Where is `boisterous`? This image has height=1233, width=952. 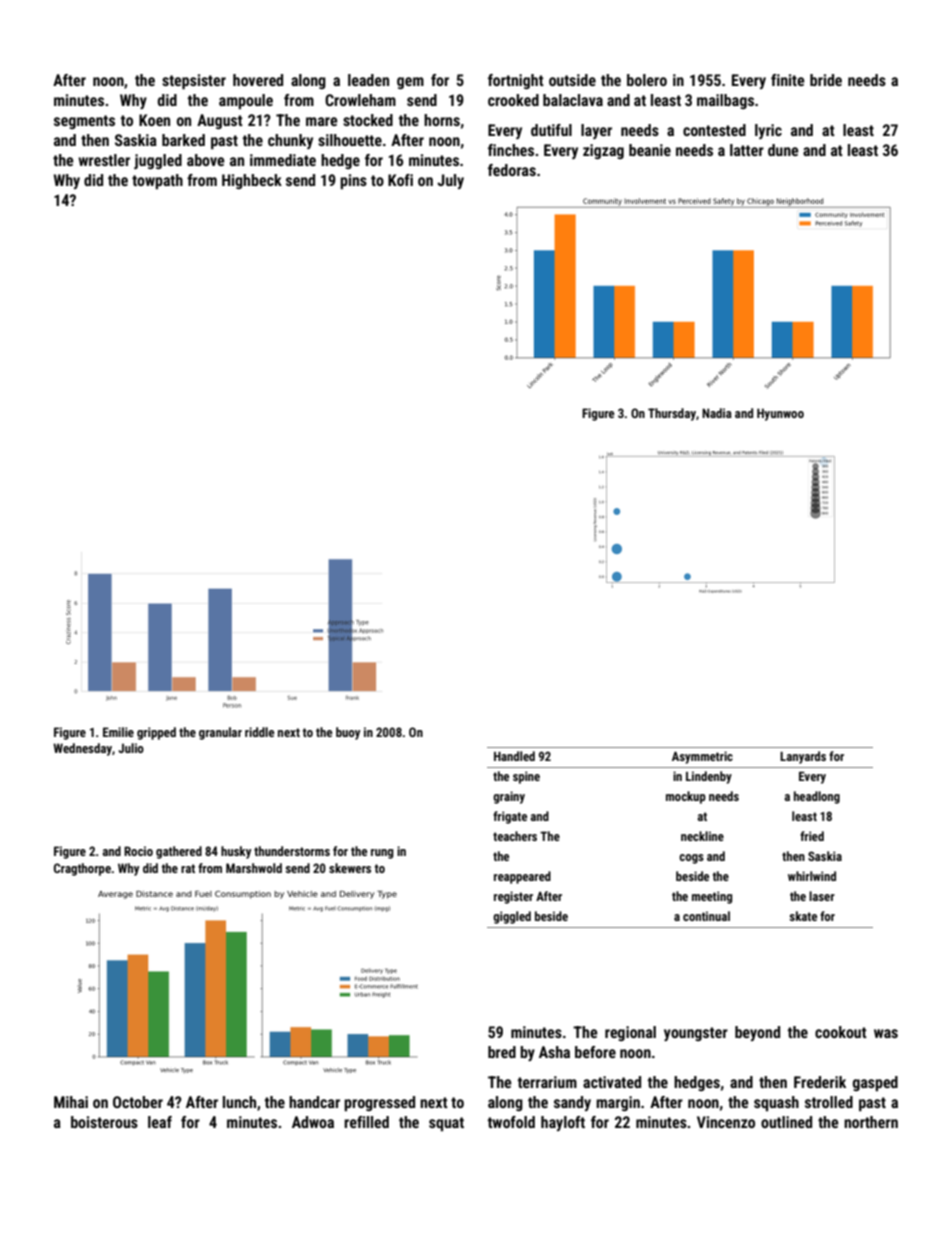 boisterous is located at coordinates (104, 1122).
